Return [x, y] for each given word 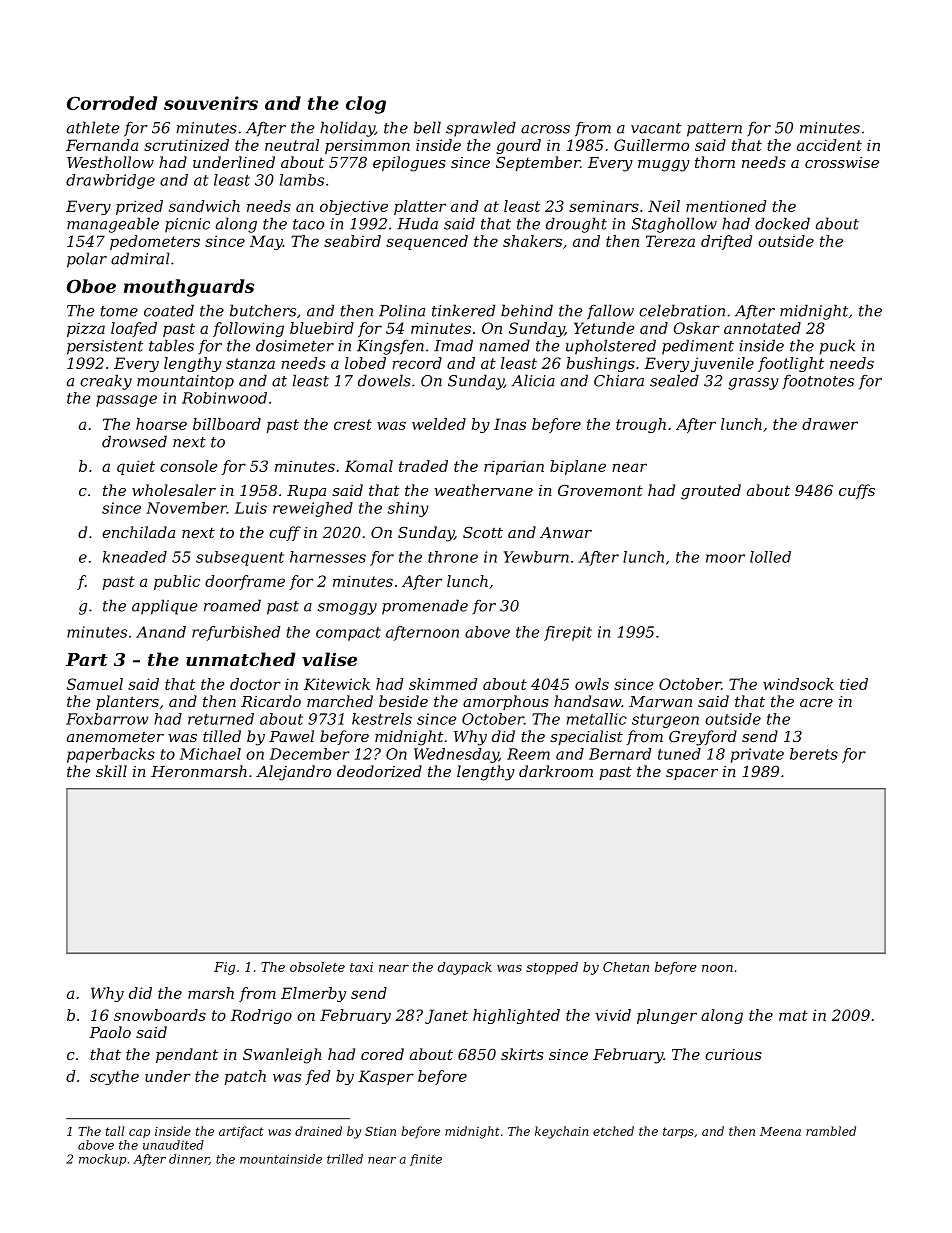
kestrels [382, 719]
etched [613, 1131]
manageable [113, 225]
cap [139, 1133]
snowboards [160, 1015]
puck [837, 347]
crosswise [842, 162]
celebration [682, 310]
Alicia [533, 380]
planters [127, 702]
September [538, 163]
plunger [667, 1016]
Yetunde [604, 328]
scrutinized [186, 145]
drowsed [134, 441]
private [757, 755]
